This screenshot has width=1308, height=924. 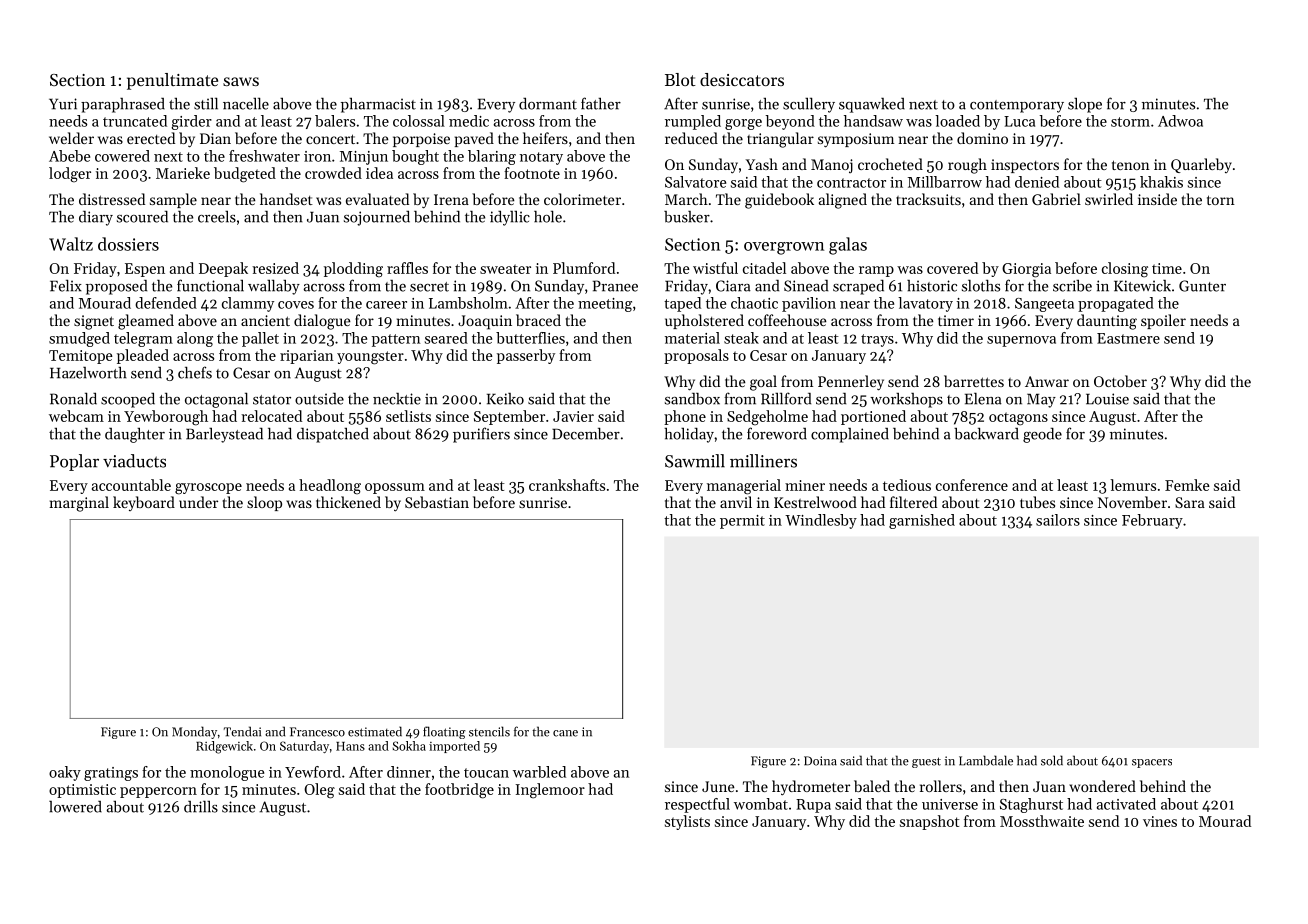 I want to click on citadel, so click(x=764, y=268).
